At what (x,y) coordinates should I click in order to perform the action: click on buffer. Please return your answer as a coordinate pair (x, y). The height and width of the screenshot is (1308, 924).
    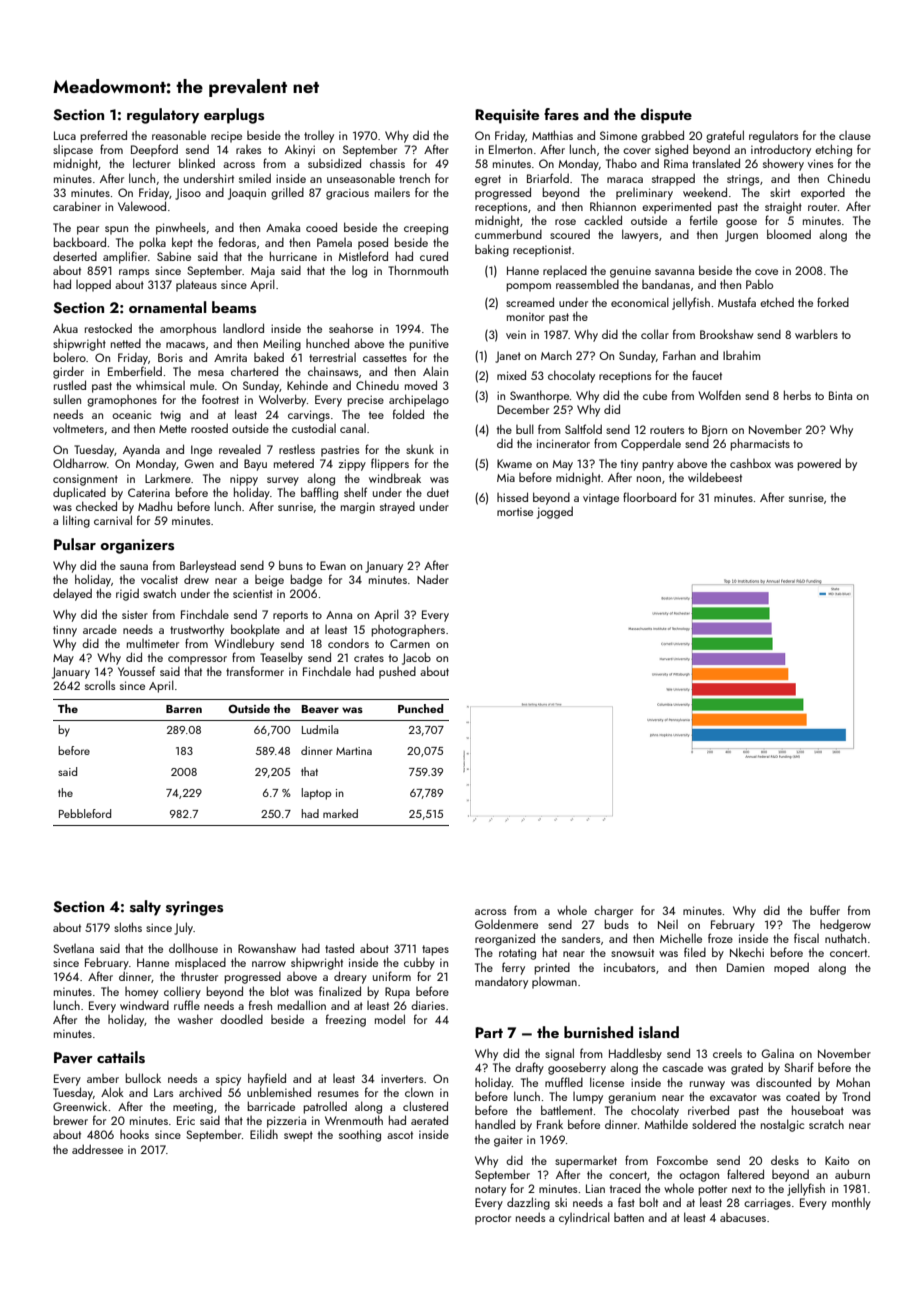
    Looking at the image, I should click on (825, 910).
